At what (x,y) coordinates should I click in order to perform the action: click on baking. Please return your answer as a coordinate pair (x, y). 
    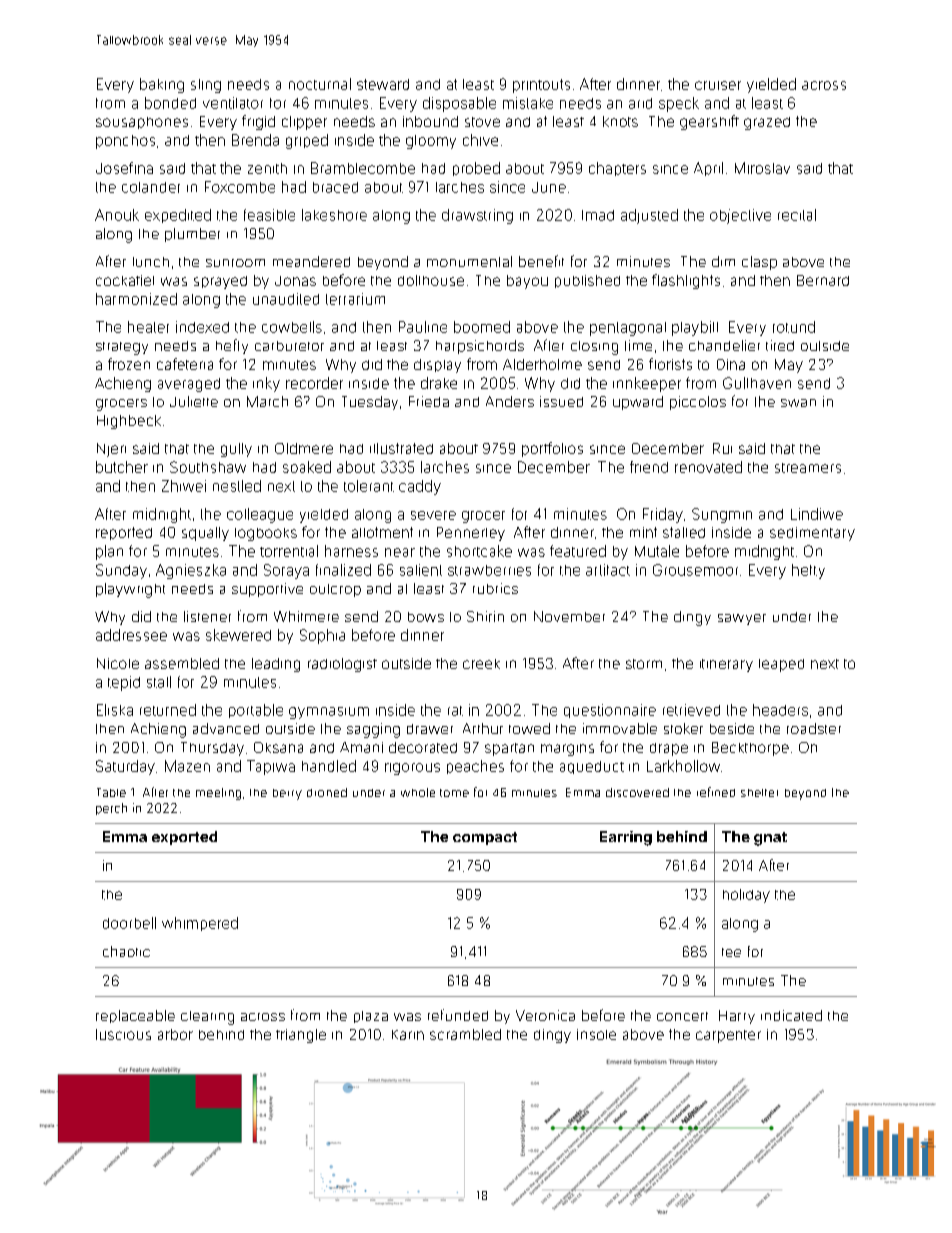
    Looking at the image, I should click on (162, 85).
